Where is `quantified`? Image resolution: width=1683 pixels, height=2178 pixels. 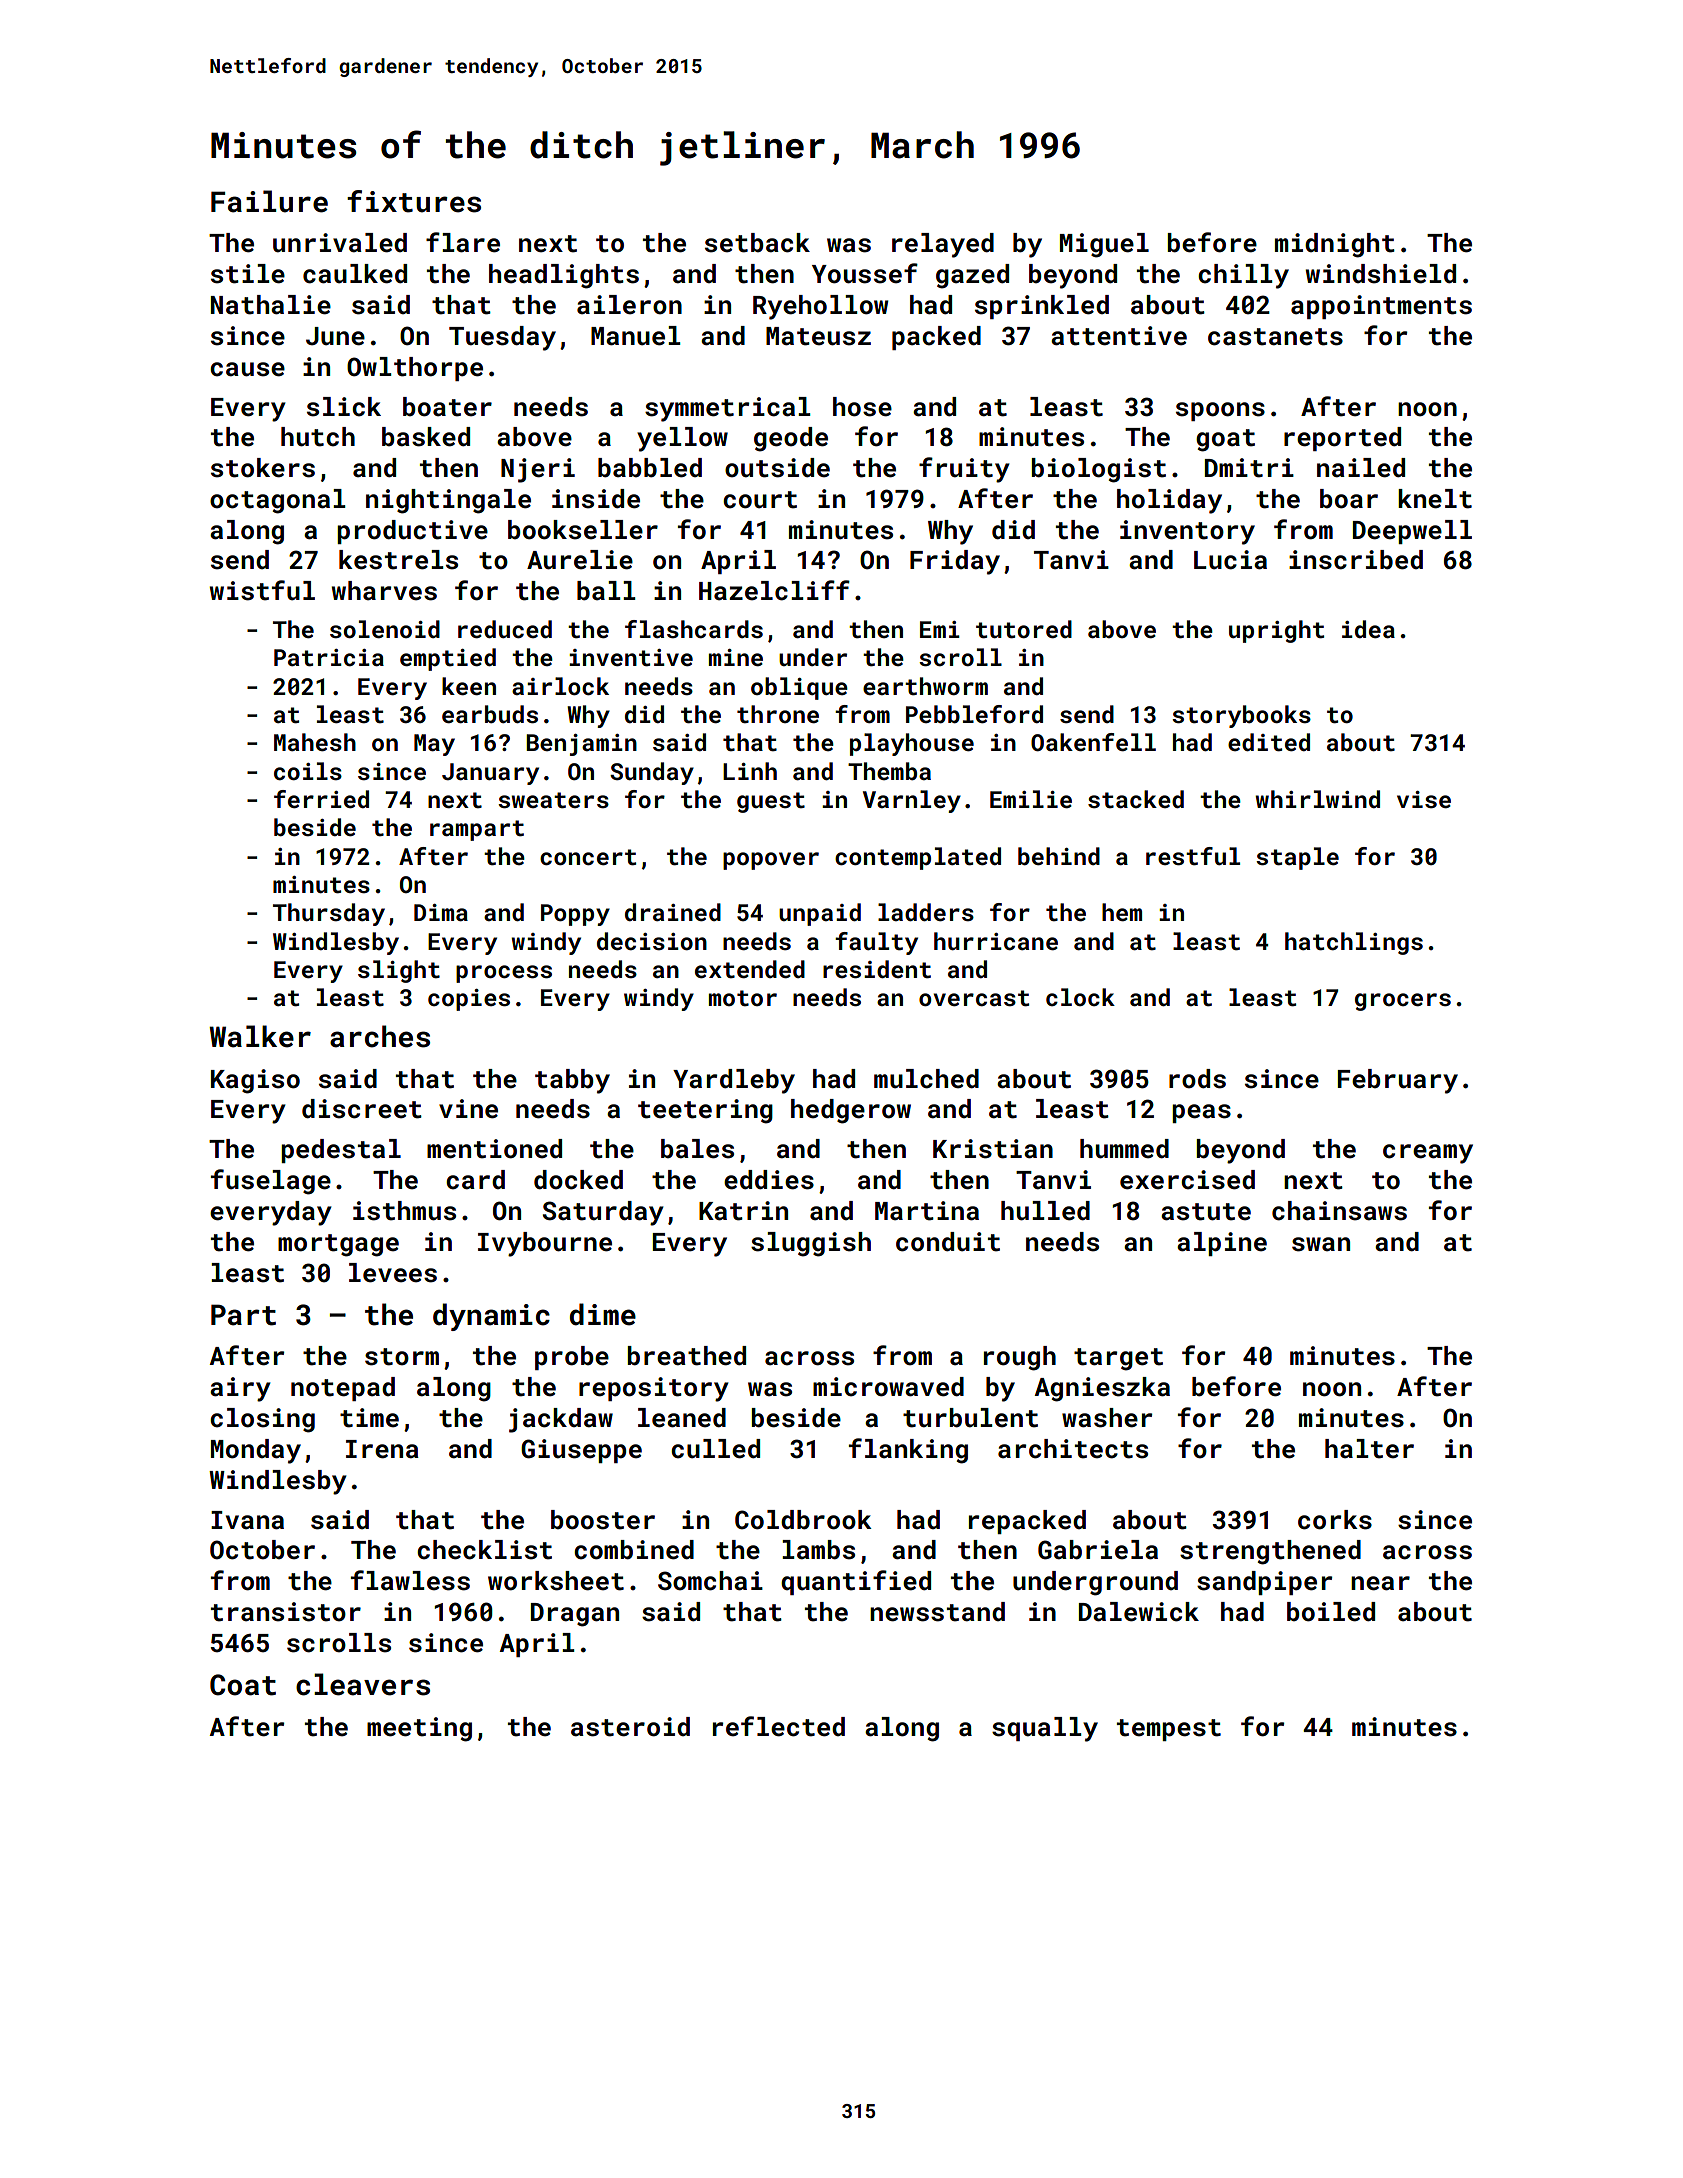
quantified is located at coordinates (856, 1582).
